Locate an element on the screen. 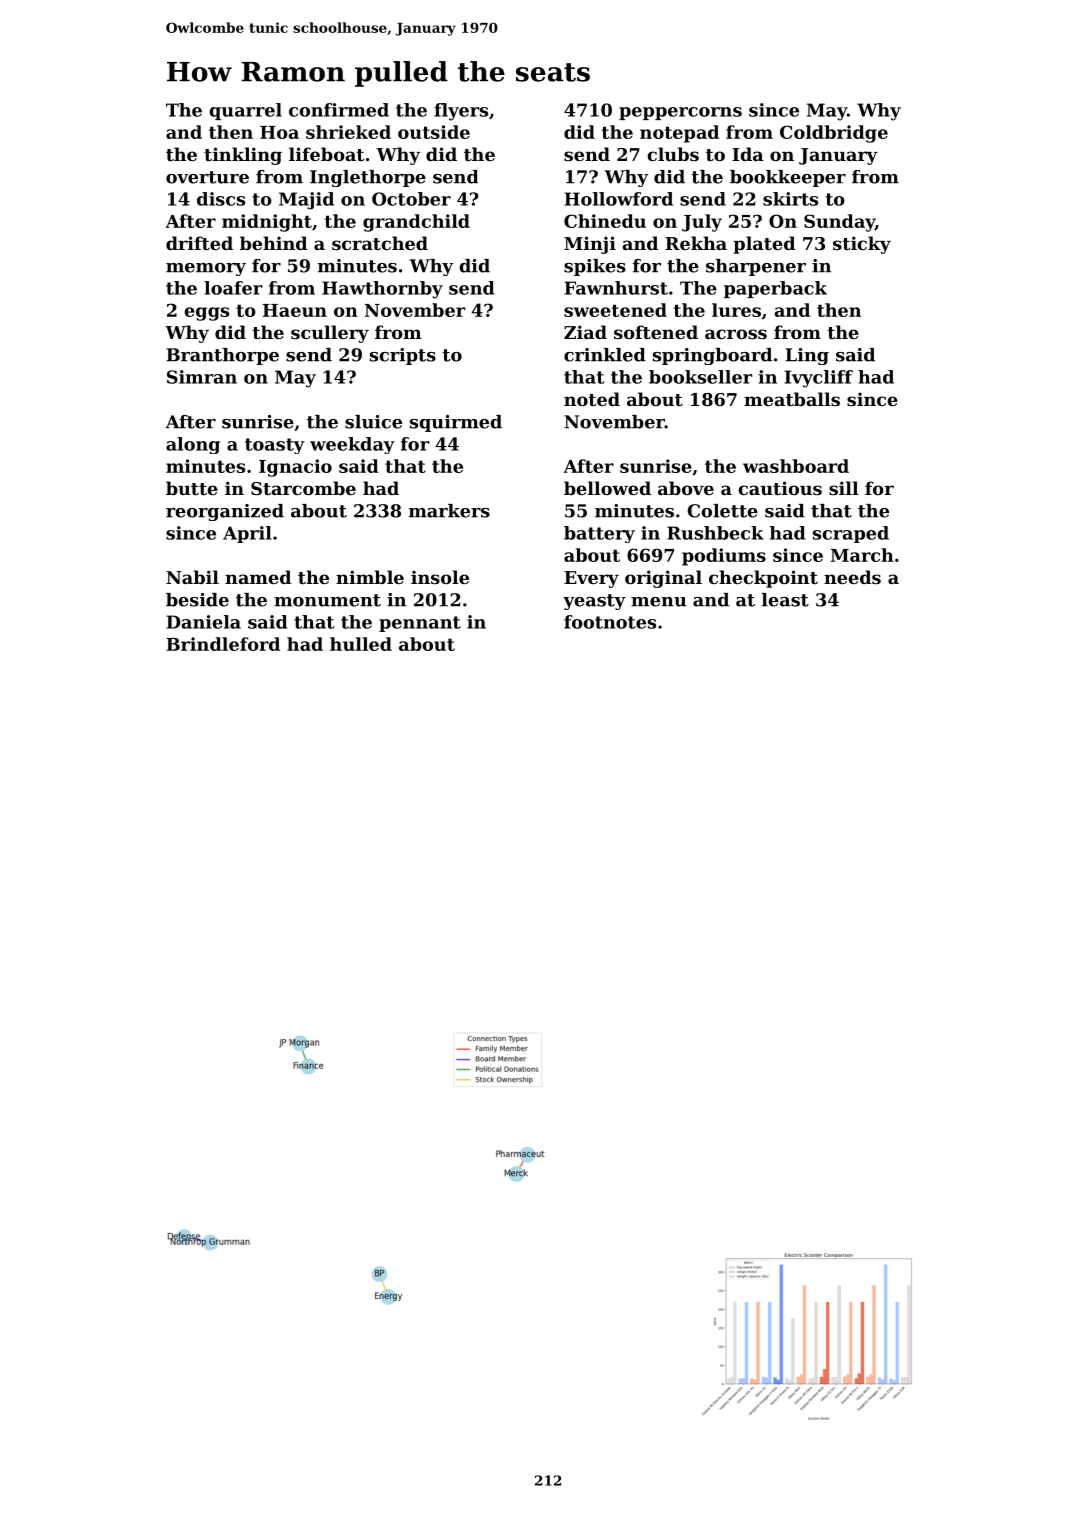  flyers is located at coordinates (461, 112).
